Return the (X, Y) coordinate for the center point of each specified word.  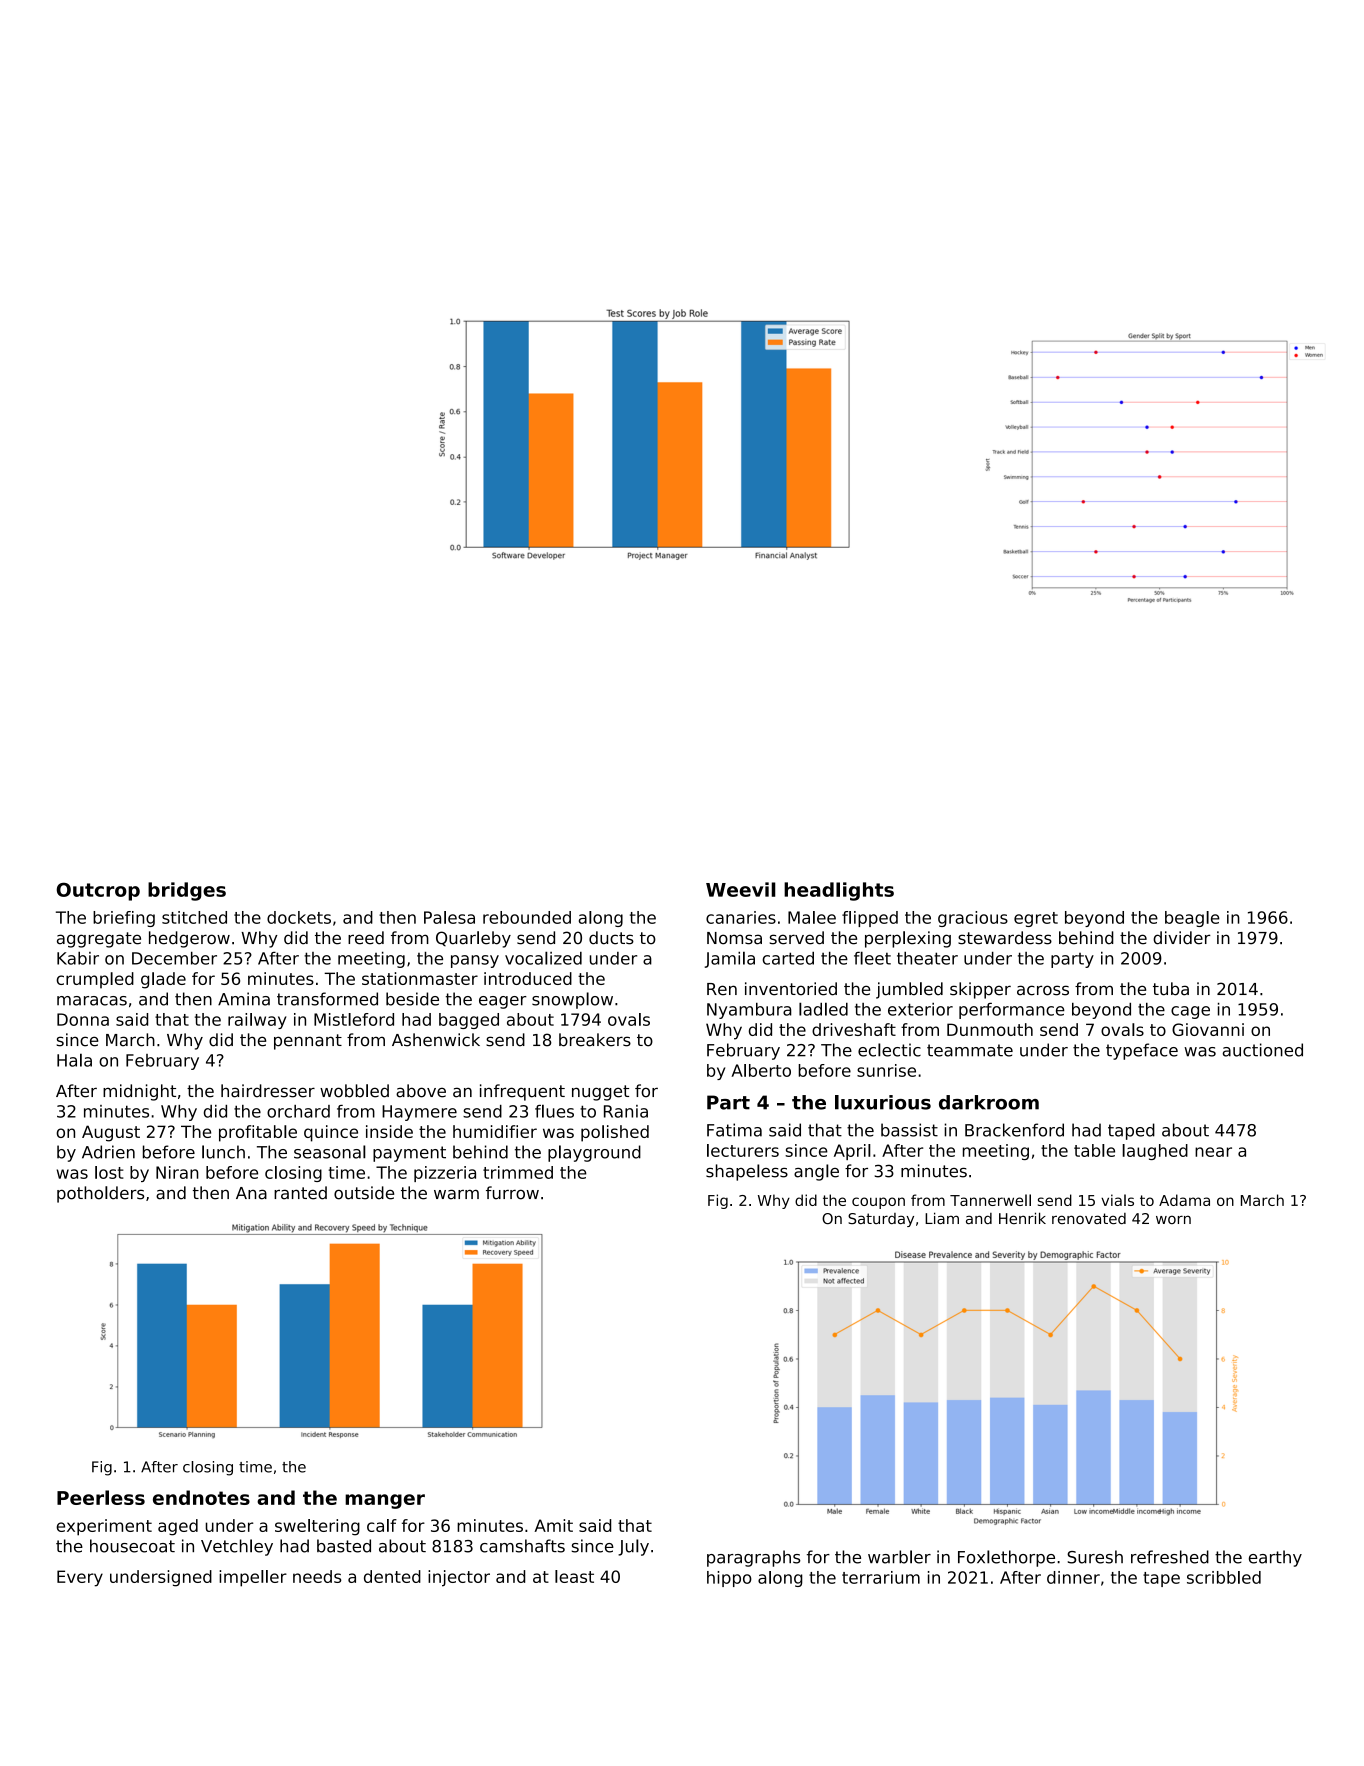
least (574, 1576)
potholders (100, 1194)
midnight (139, 1092)
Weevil (741, 889)
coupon (878, 1203)
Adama (1184, 1200)
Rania (626, 1111)
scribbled (1224, 1577)
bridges (187, 891)
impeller (253, 1578)
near (1213, 1152)
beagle (1192, 919)
